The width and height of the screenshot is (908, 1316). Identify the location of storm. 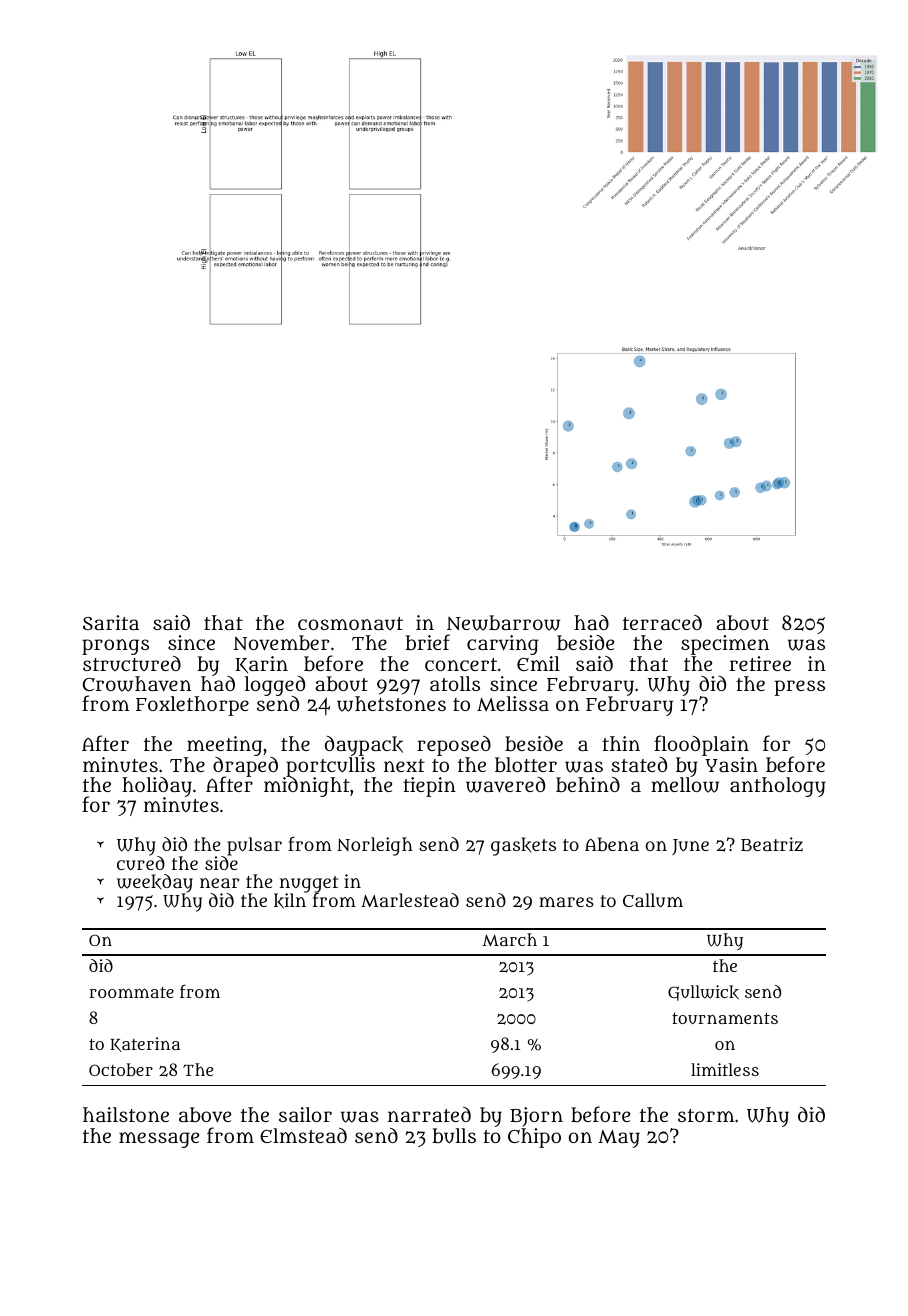
(706, 1115).
